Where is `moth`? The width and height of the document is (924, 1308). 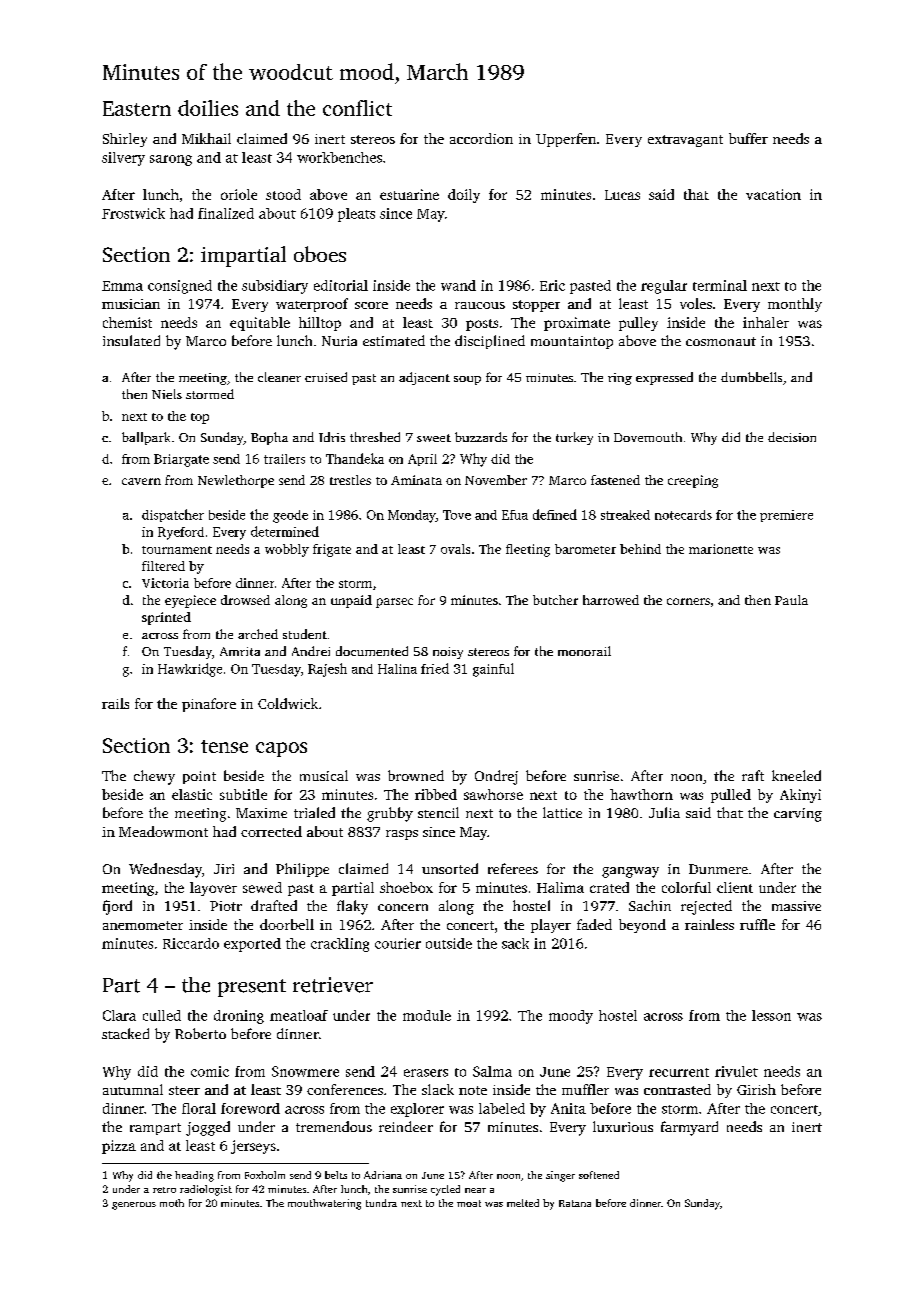
moth is located at coordinates (172, 1203).
